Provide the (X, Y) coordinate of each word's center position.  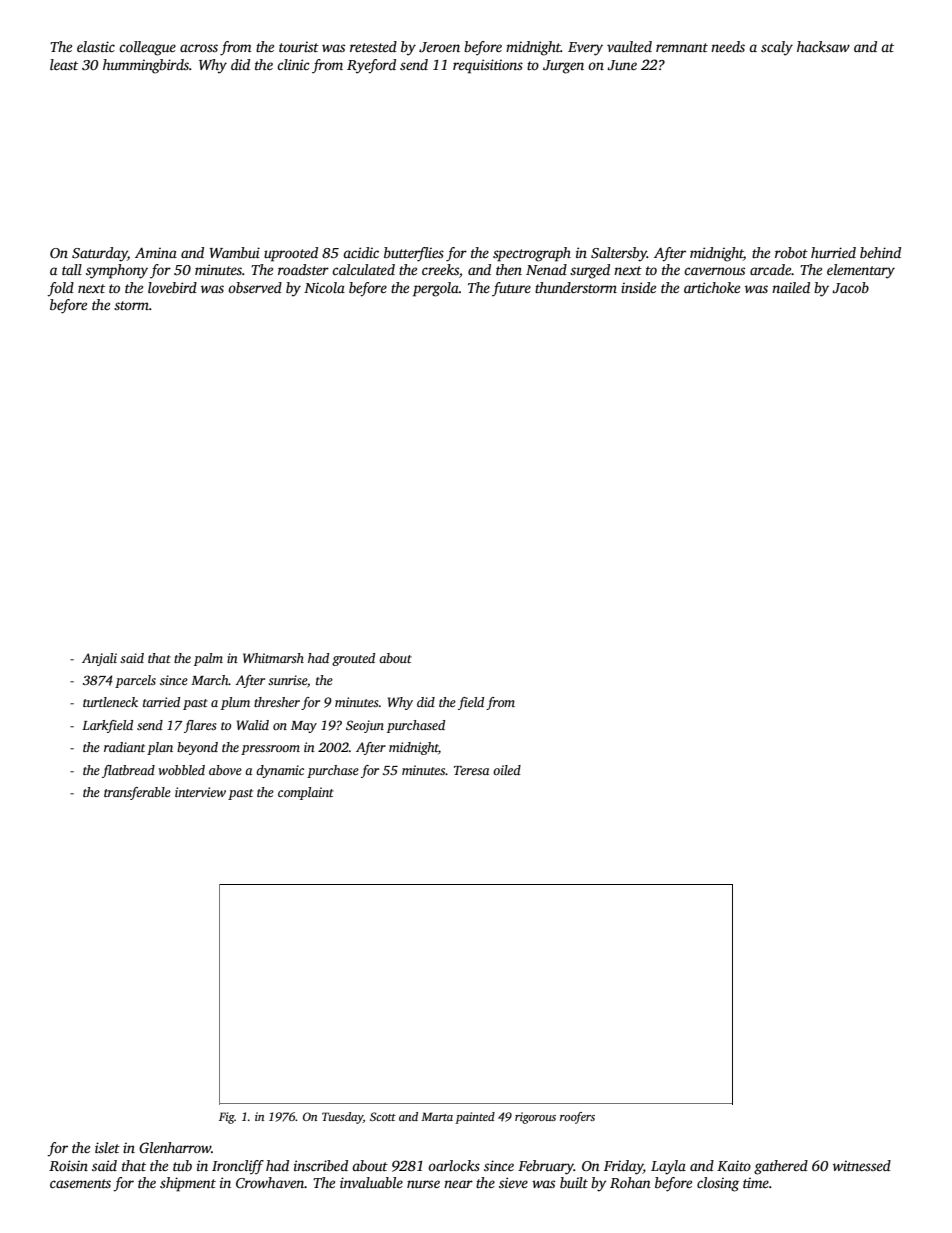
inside (638, 287)
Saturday (100, 254)
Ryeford (371, 66)
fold (60, 289)
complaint (306, 793)
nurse (423, 1184)
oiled (507, 770)
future (511, 289)
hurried (833, 252)
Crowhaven (270, 1182)
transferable (137, 793)
